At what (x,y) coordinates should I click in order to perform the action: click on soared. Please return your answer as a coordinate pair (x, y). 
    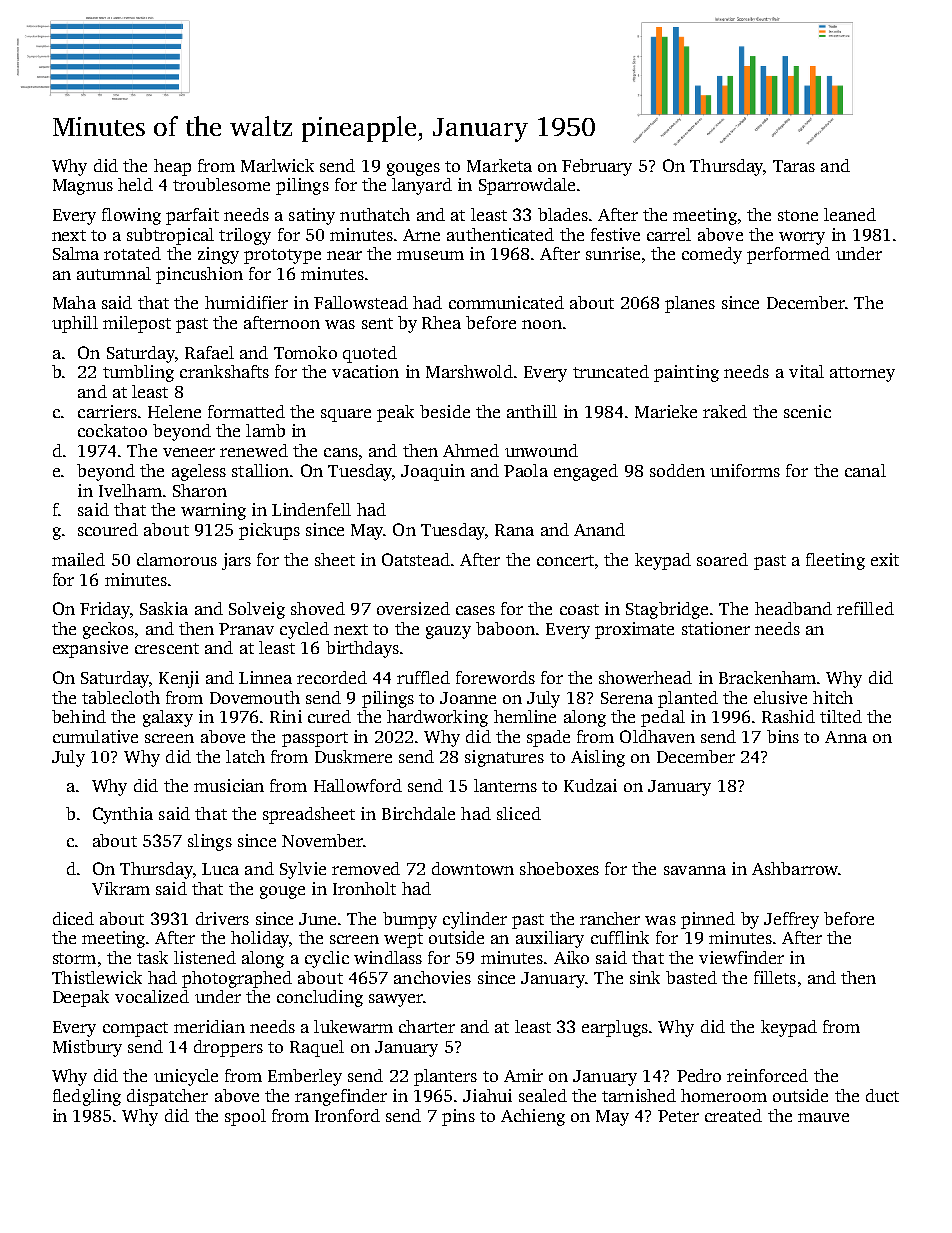
    Looking at the image, I should click on (722, 559).
